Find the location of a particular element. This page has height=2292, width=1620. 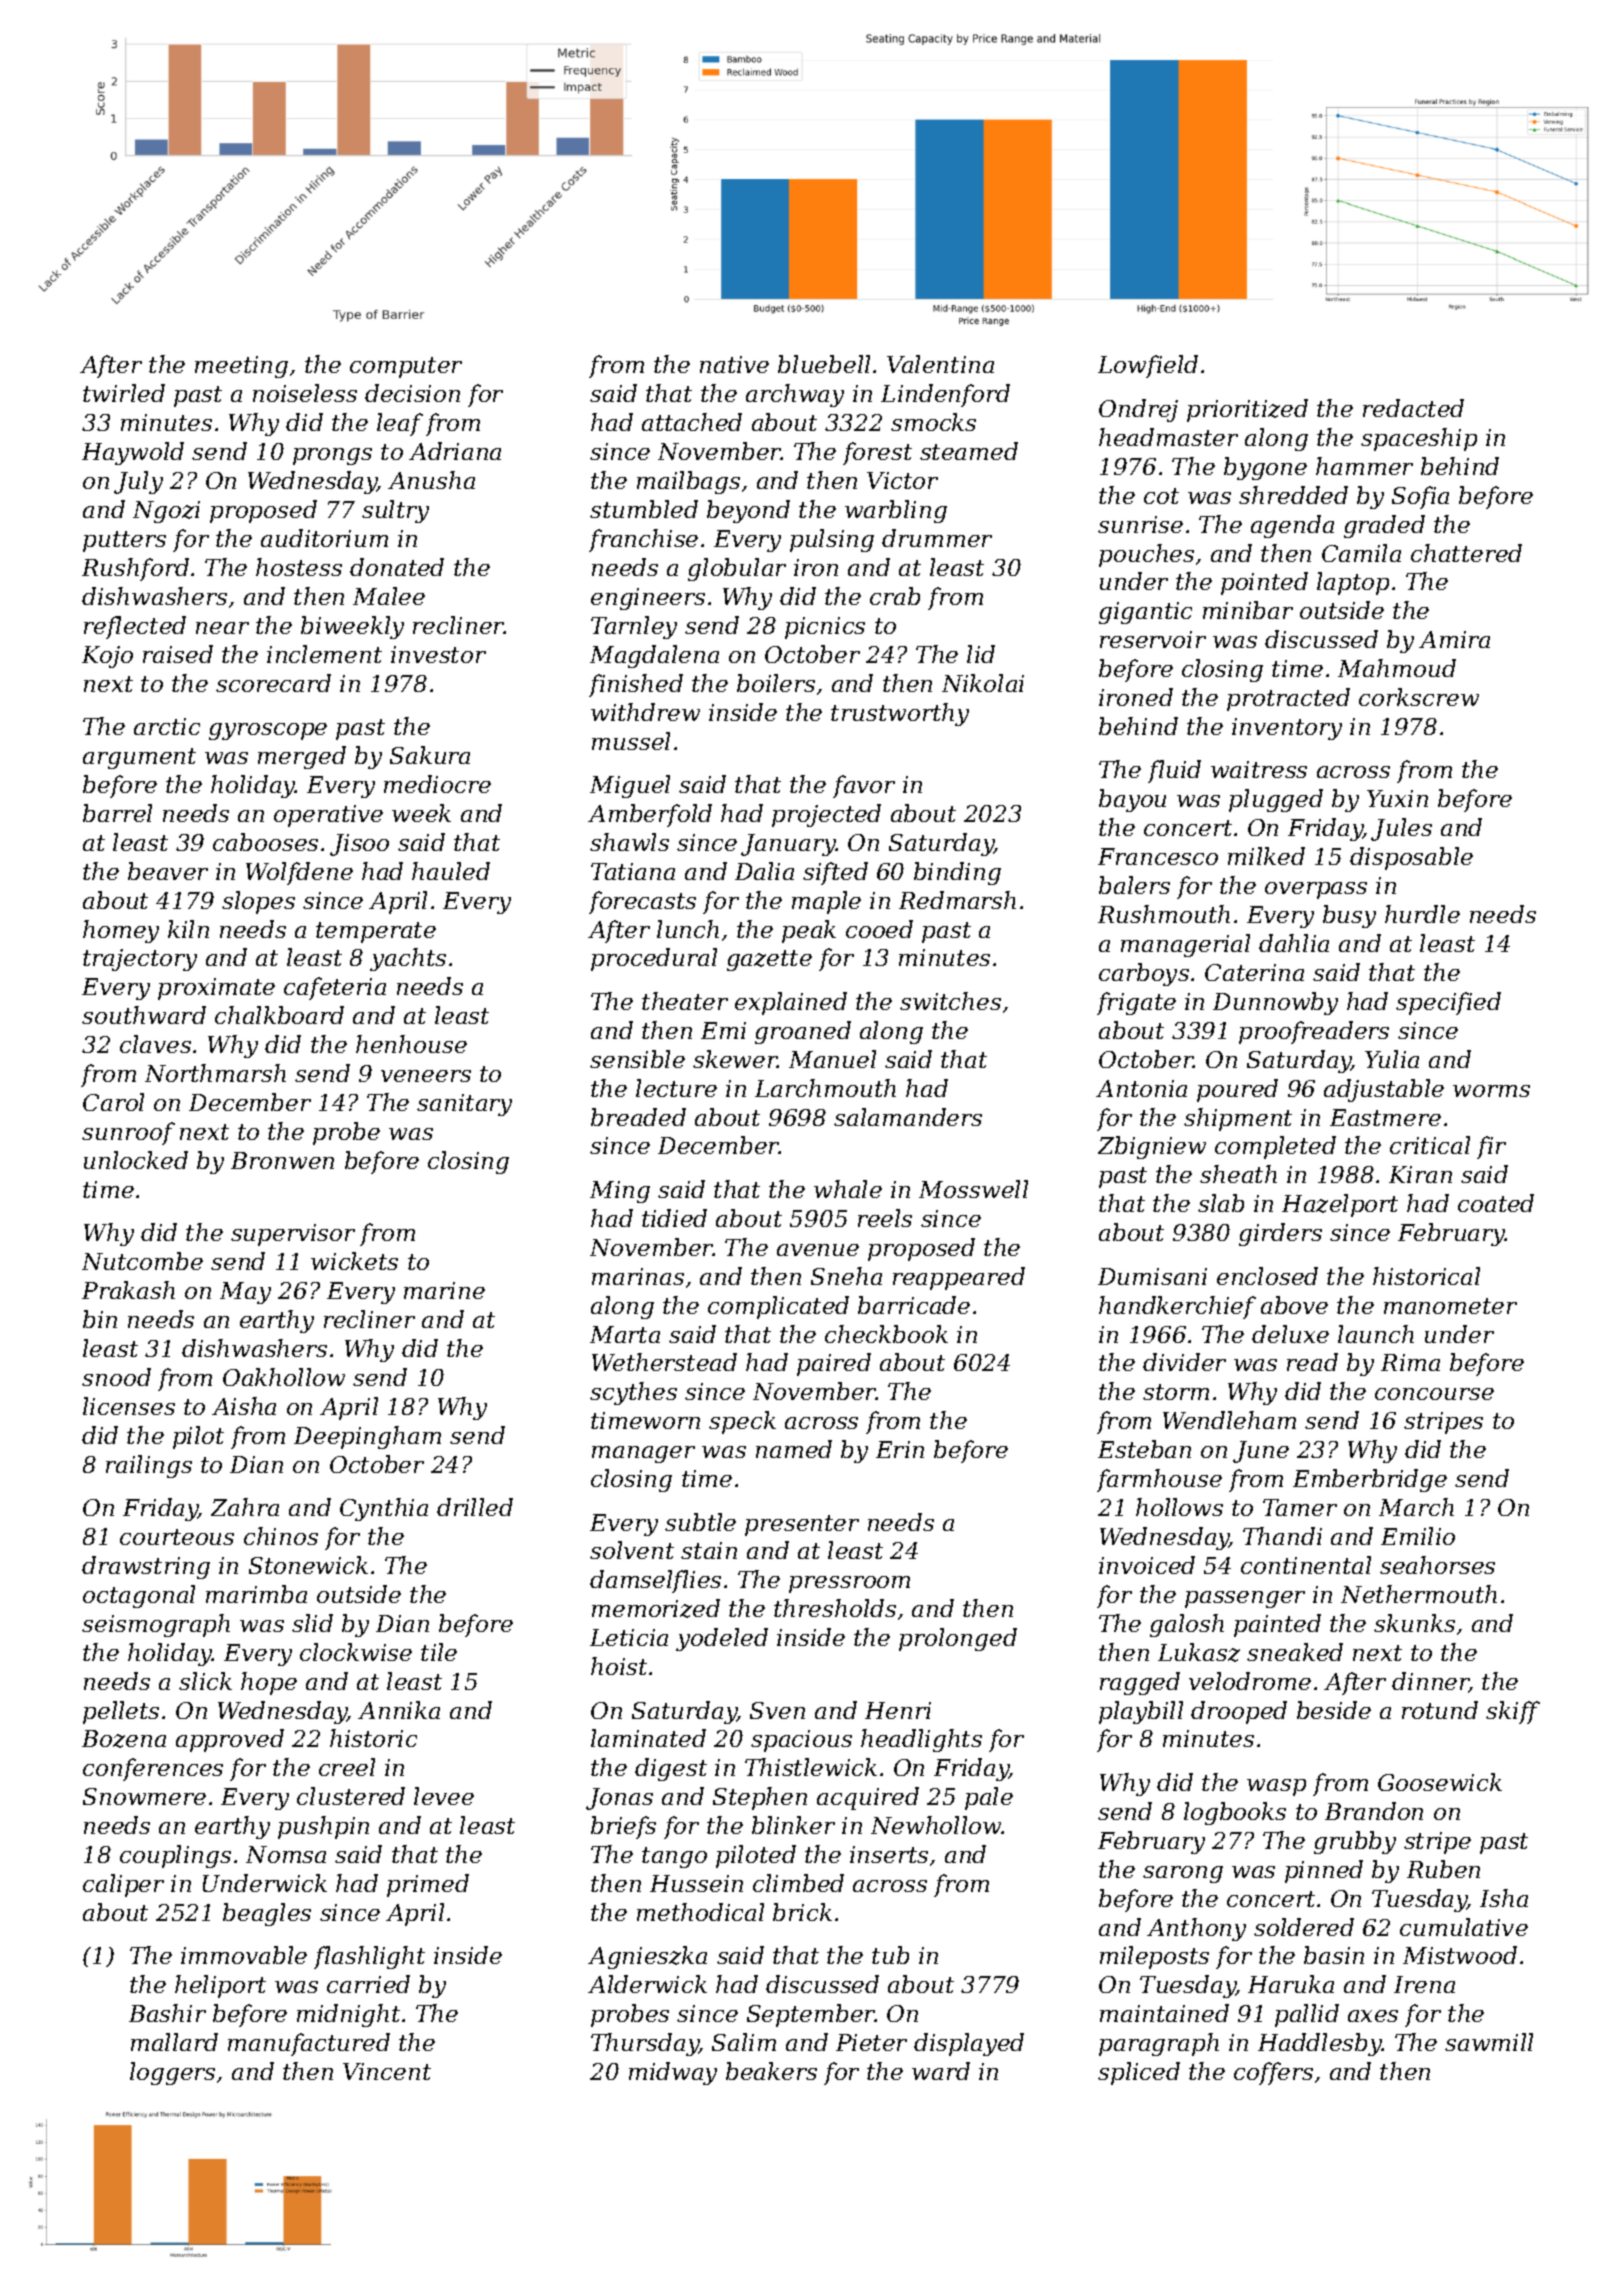

Manuel is located at coordinates (832, 1059).
